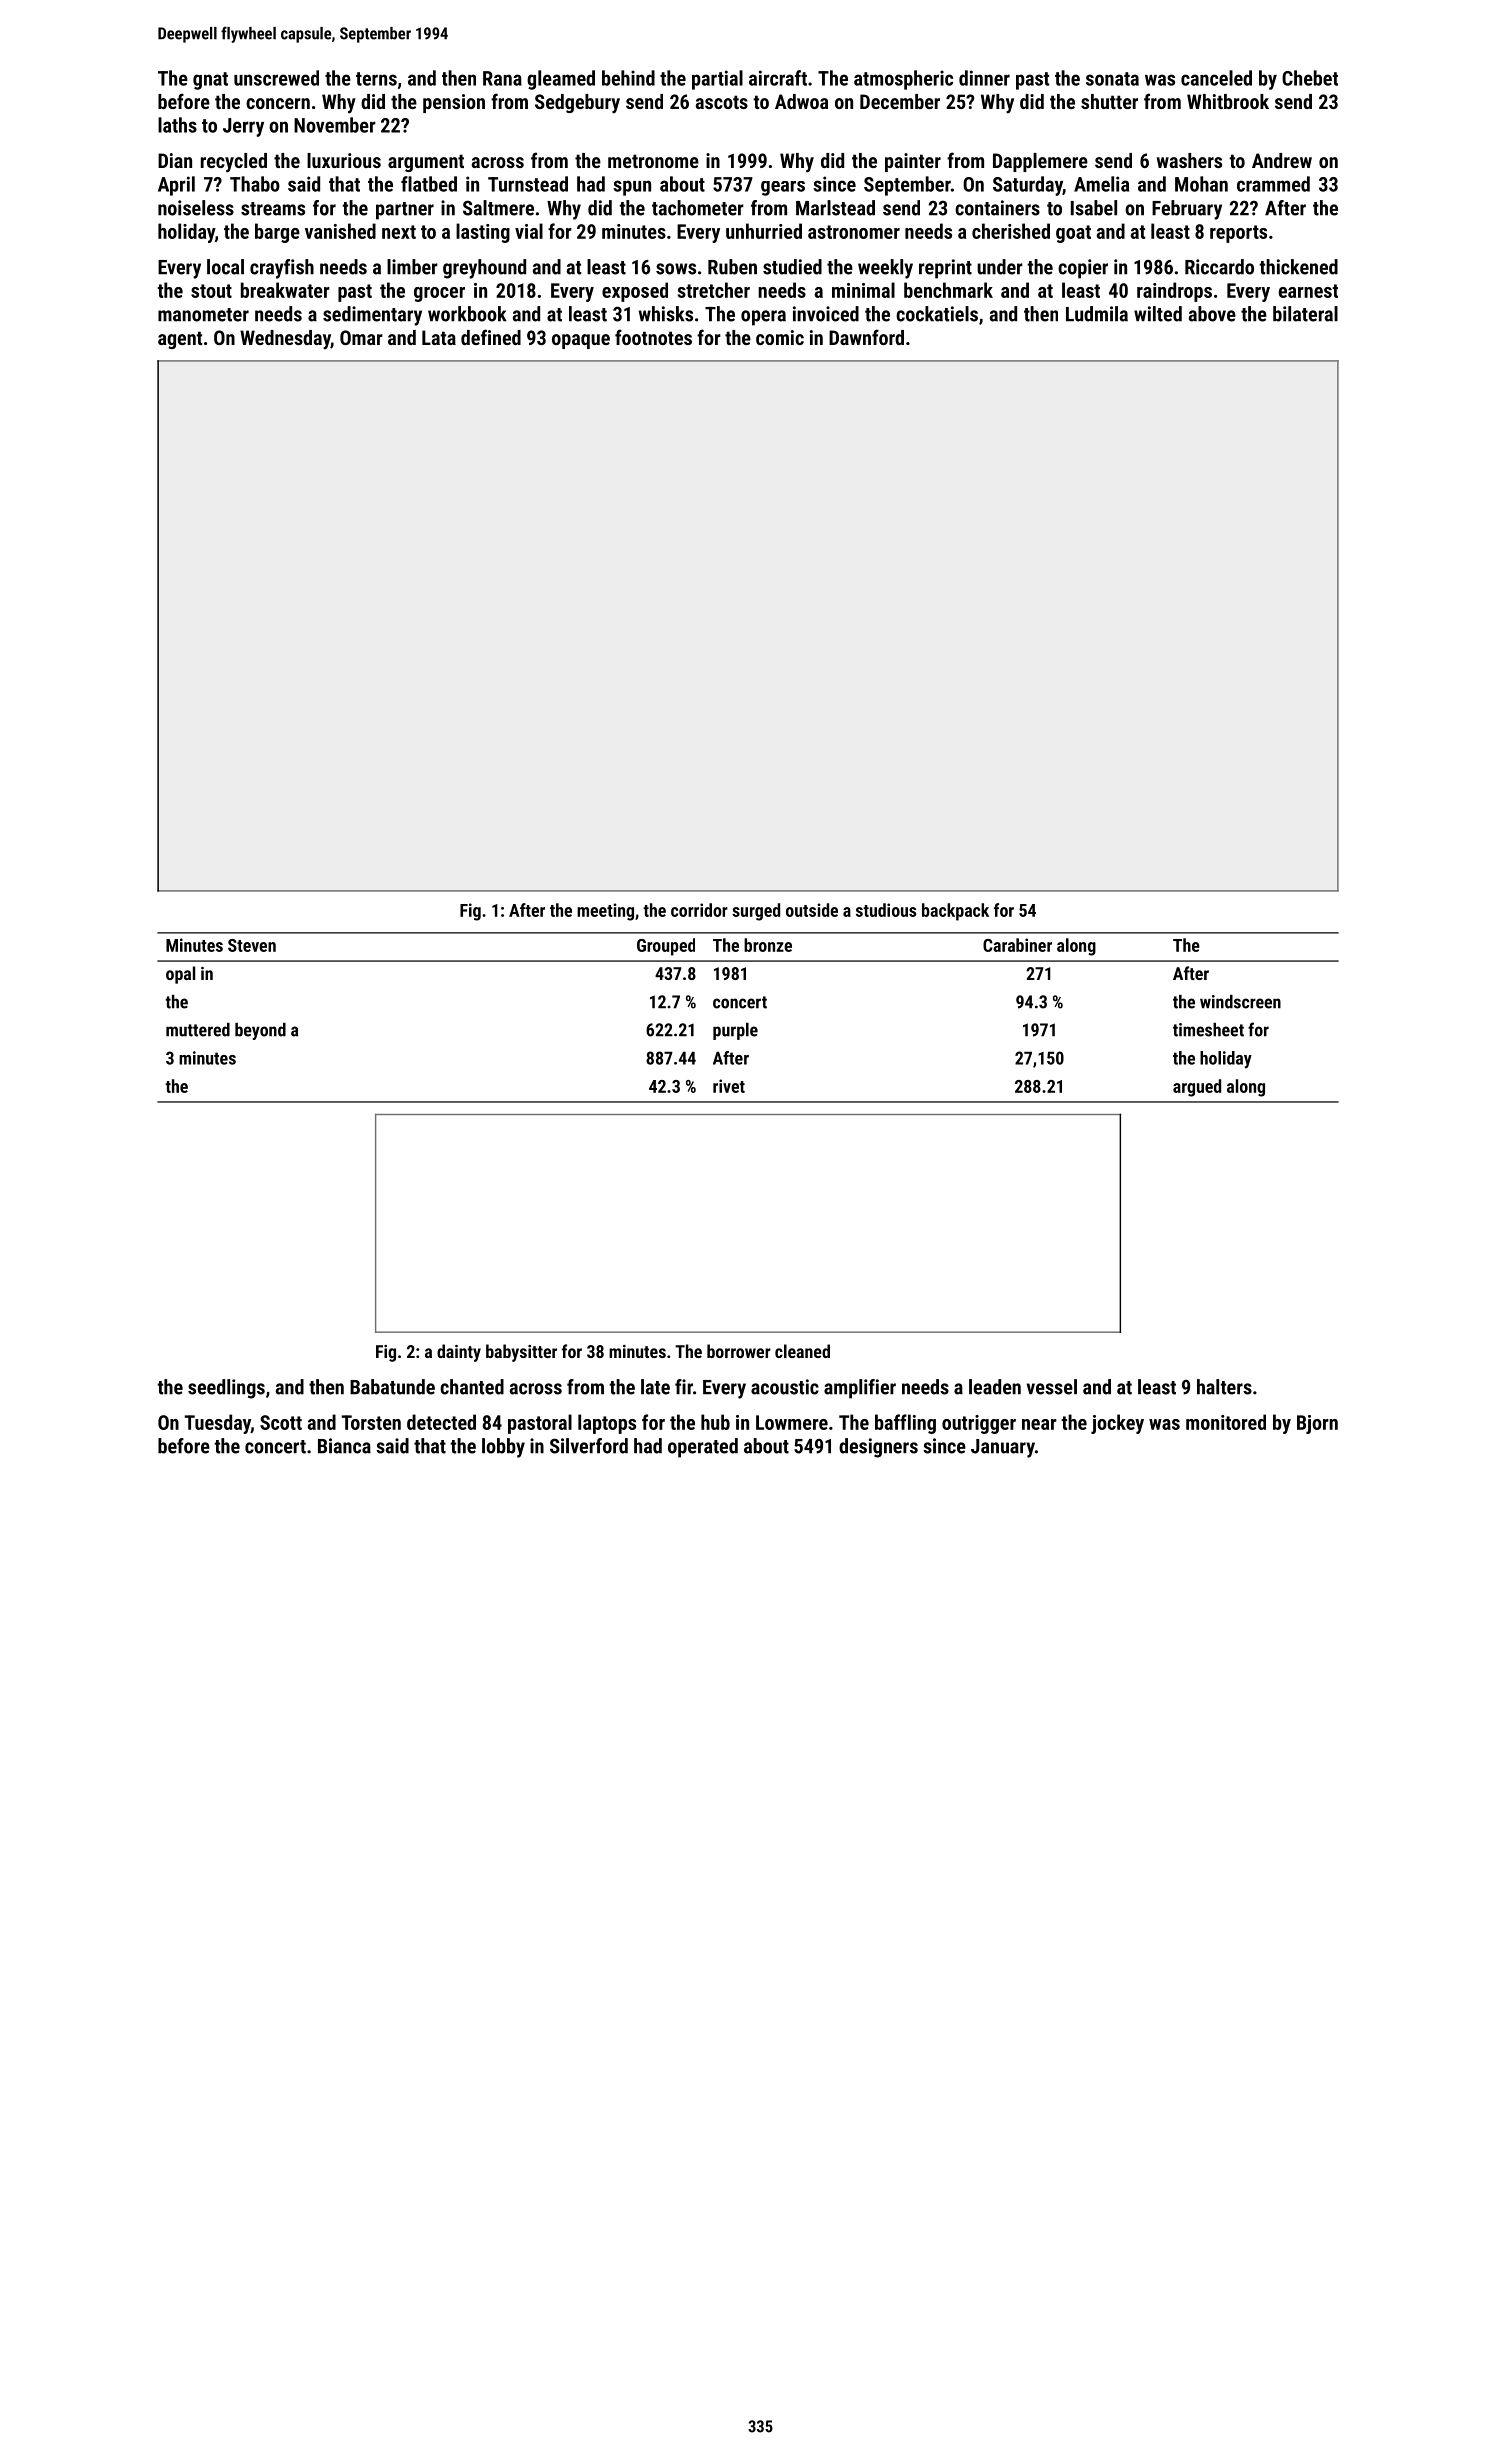  I want to click on meeting, so click(605, 912).
